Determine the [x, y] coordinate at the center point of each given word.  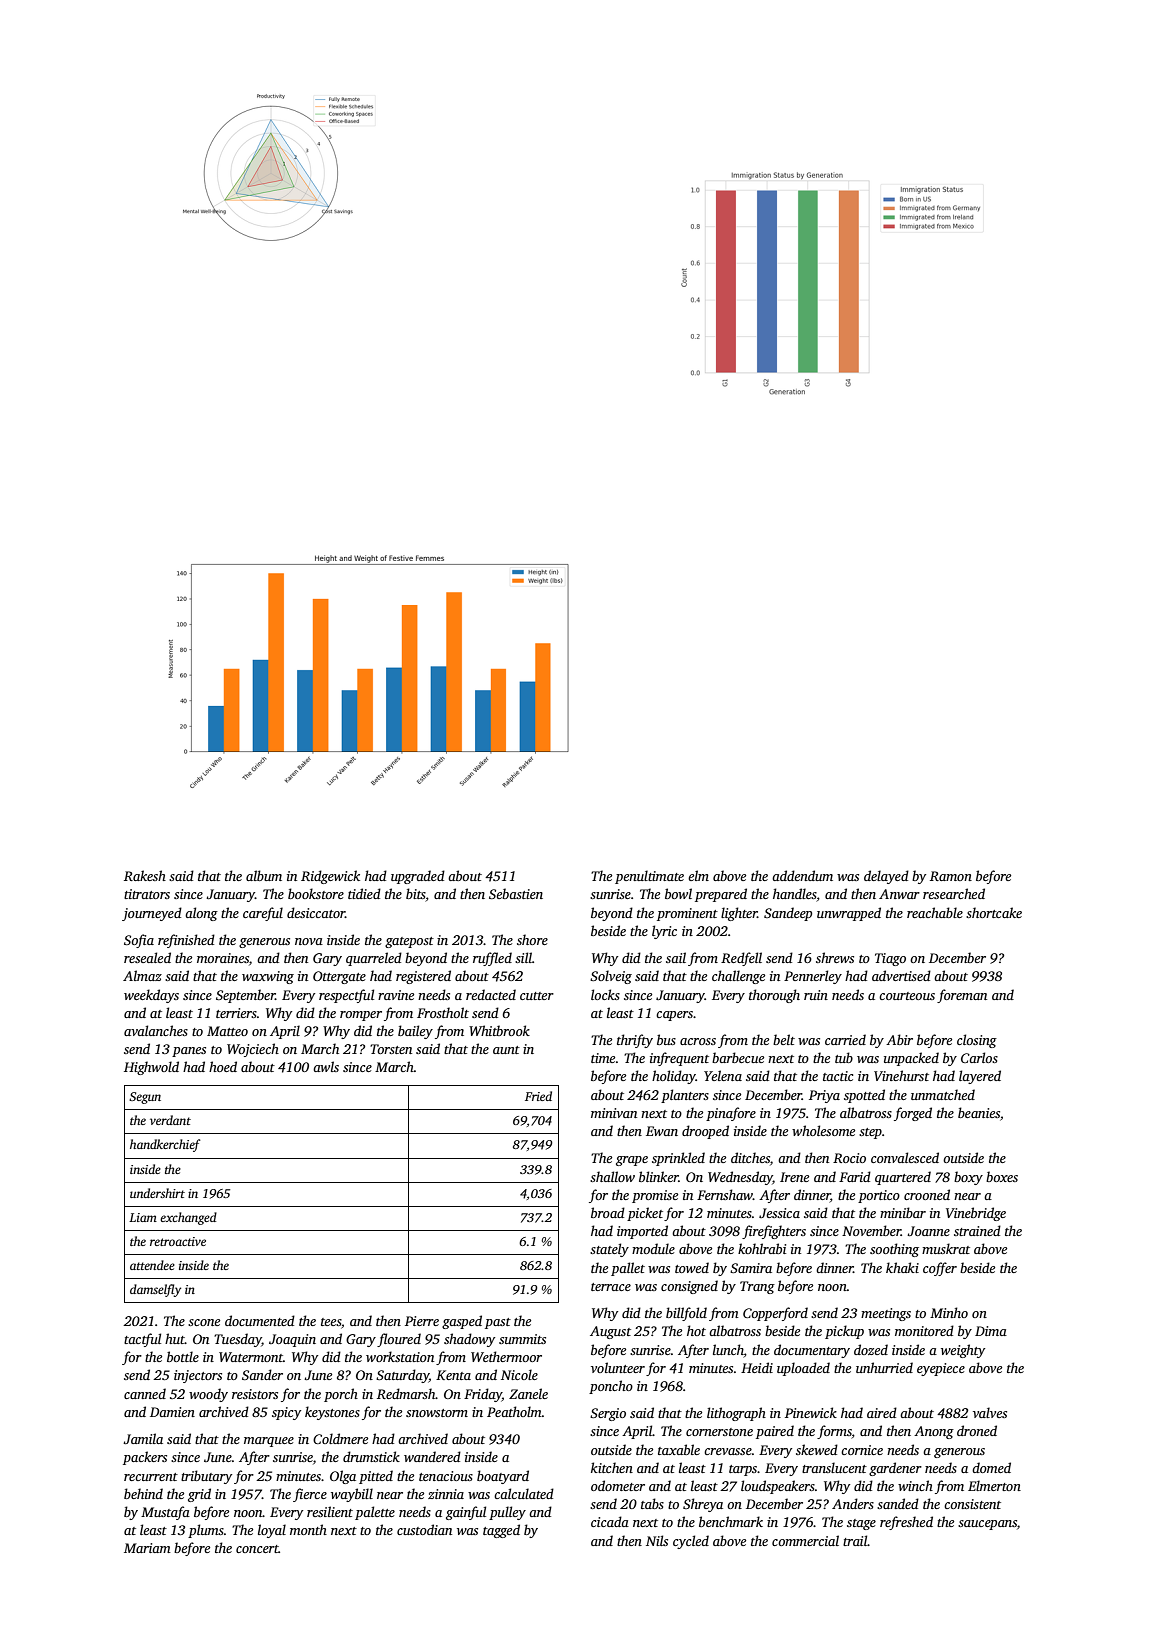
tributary [206, 1477]
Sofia [139, 941]
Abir [899, 1039]
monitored [924, 1330]
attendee [152, 1265]
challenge [738, 977]
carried [845, 1039]
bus [666, 1039]
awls [326, 1066]
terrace [611, 1287]
